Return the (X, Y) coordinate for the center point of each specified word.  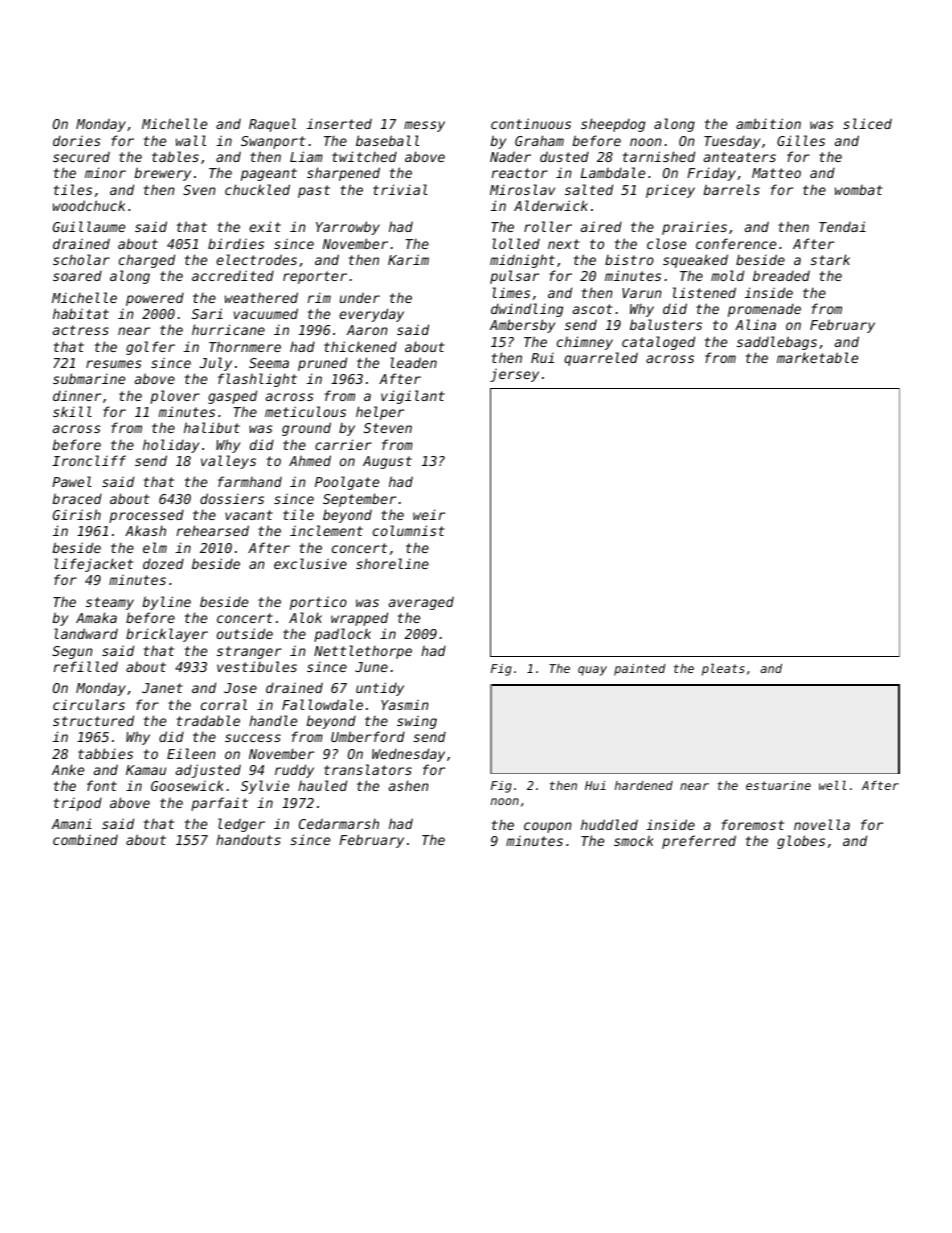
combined (85, 839)
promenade (764, 310)
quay (592, 671)
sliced (867, 123)
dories (77, 140)
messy (424, 126)
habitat (81, 313)
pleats (723, 669)
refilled (86, 666)
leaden (413, 362)
